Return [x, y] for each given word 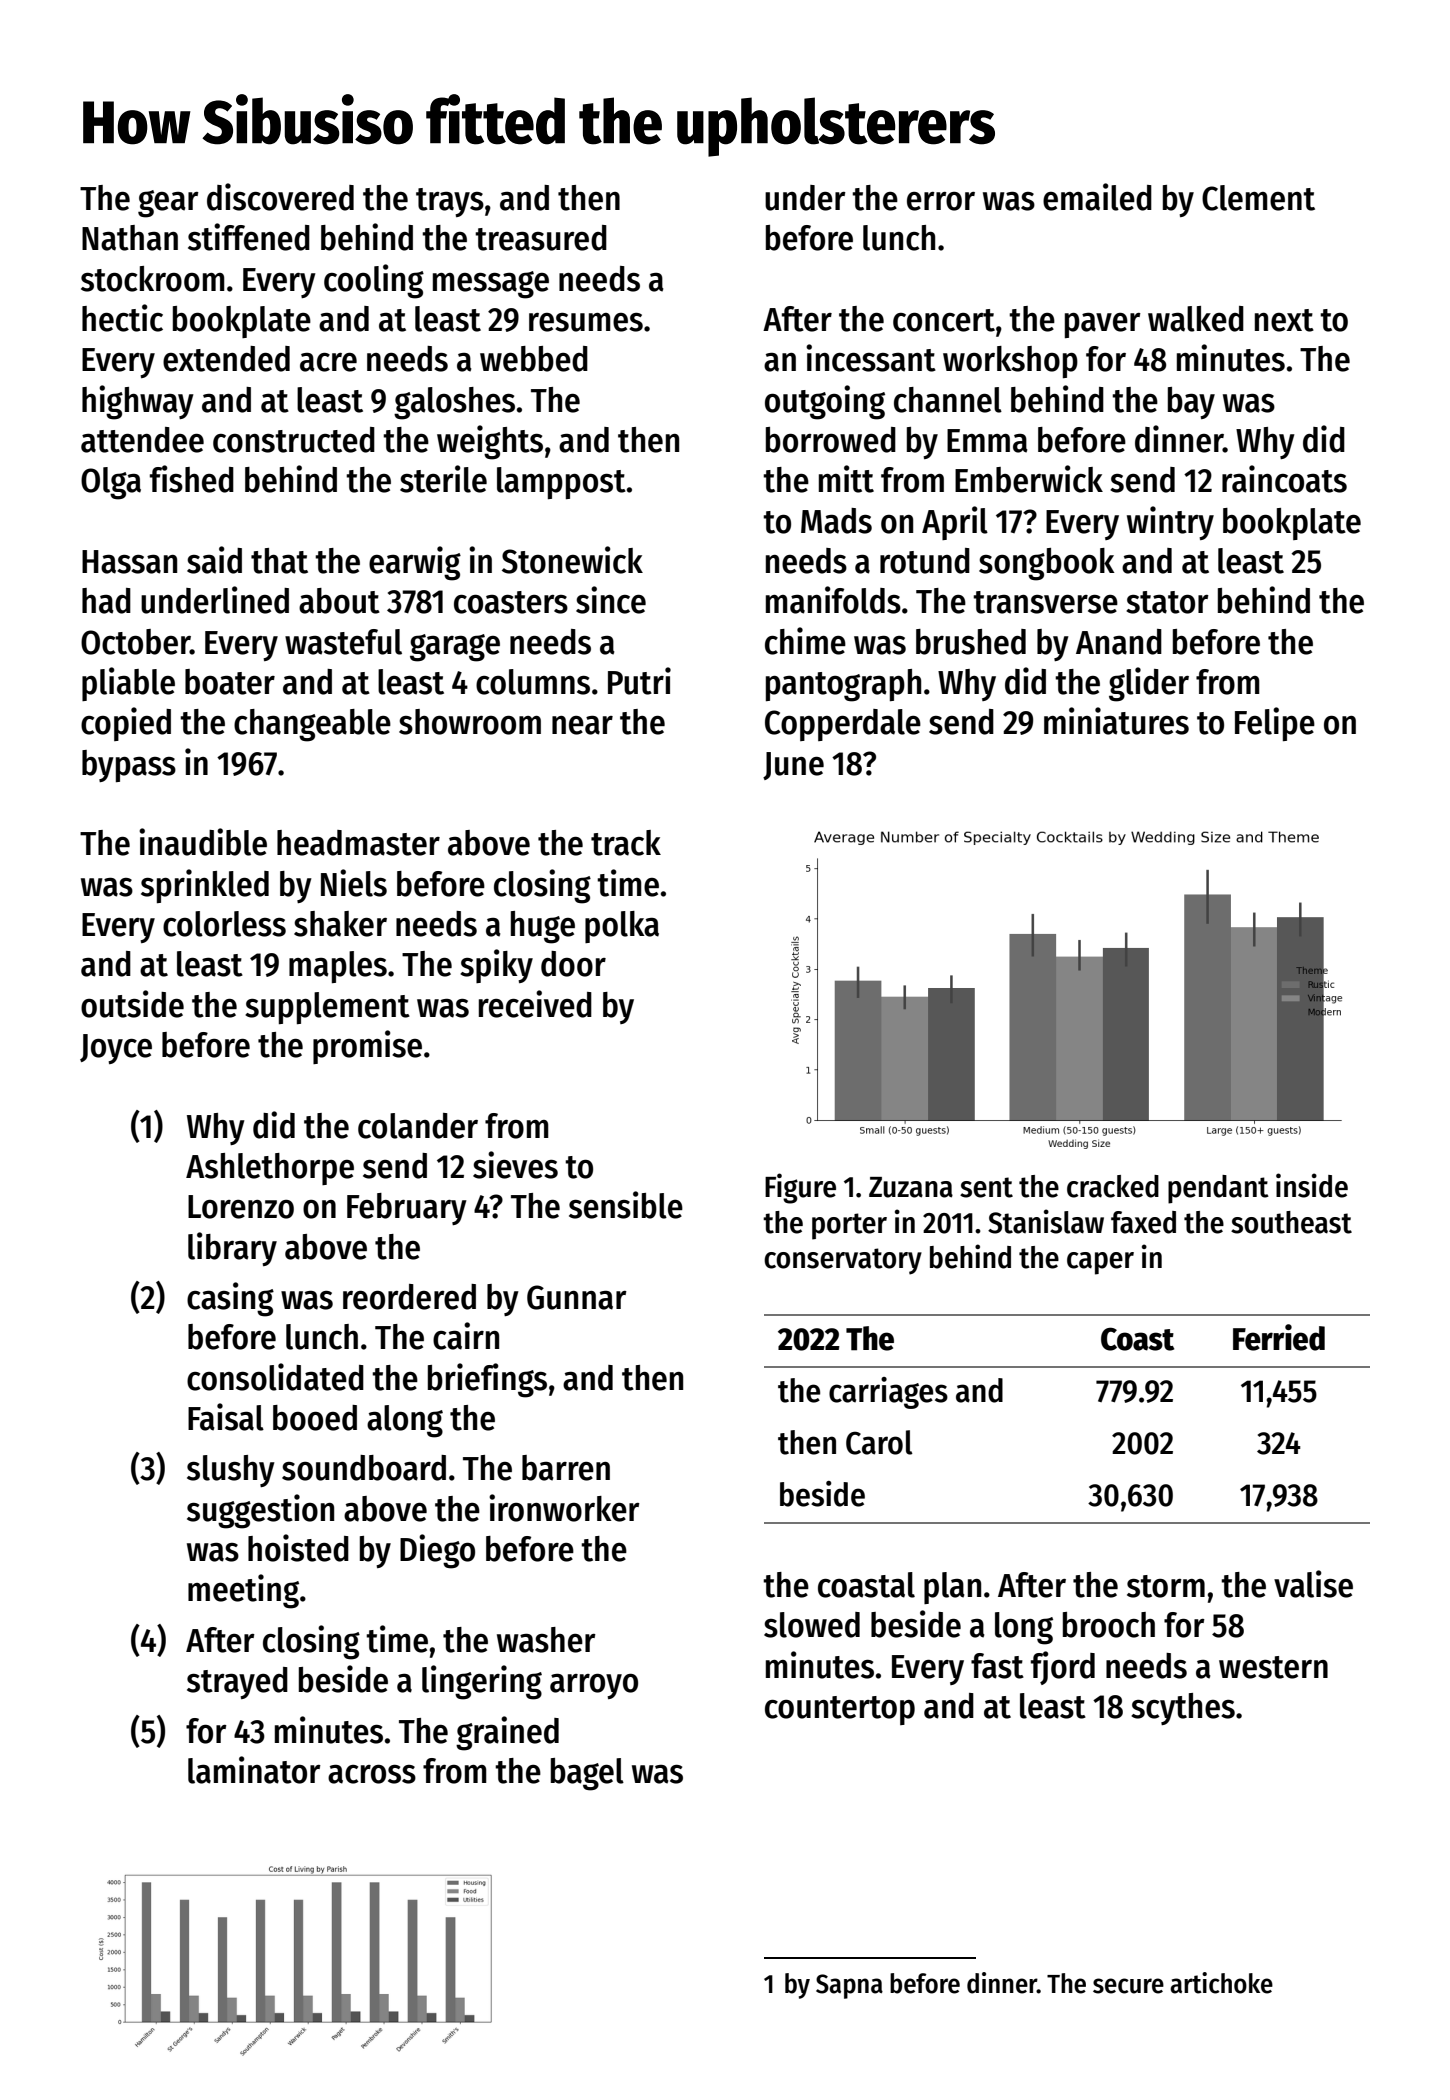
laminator [254, 1770]
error [941, 201]
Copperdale [843, 725]
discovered [280, 197]
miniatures [1116, 721]
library [232, 1249]
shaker [340, 924]
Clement [1258, 198]
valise [1313, 1584]
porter [849, 1226]
